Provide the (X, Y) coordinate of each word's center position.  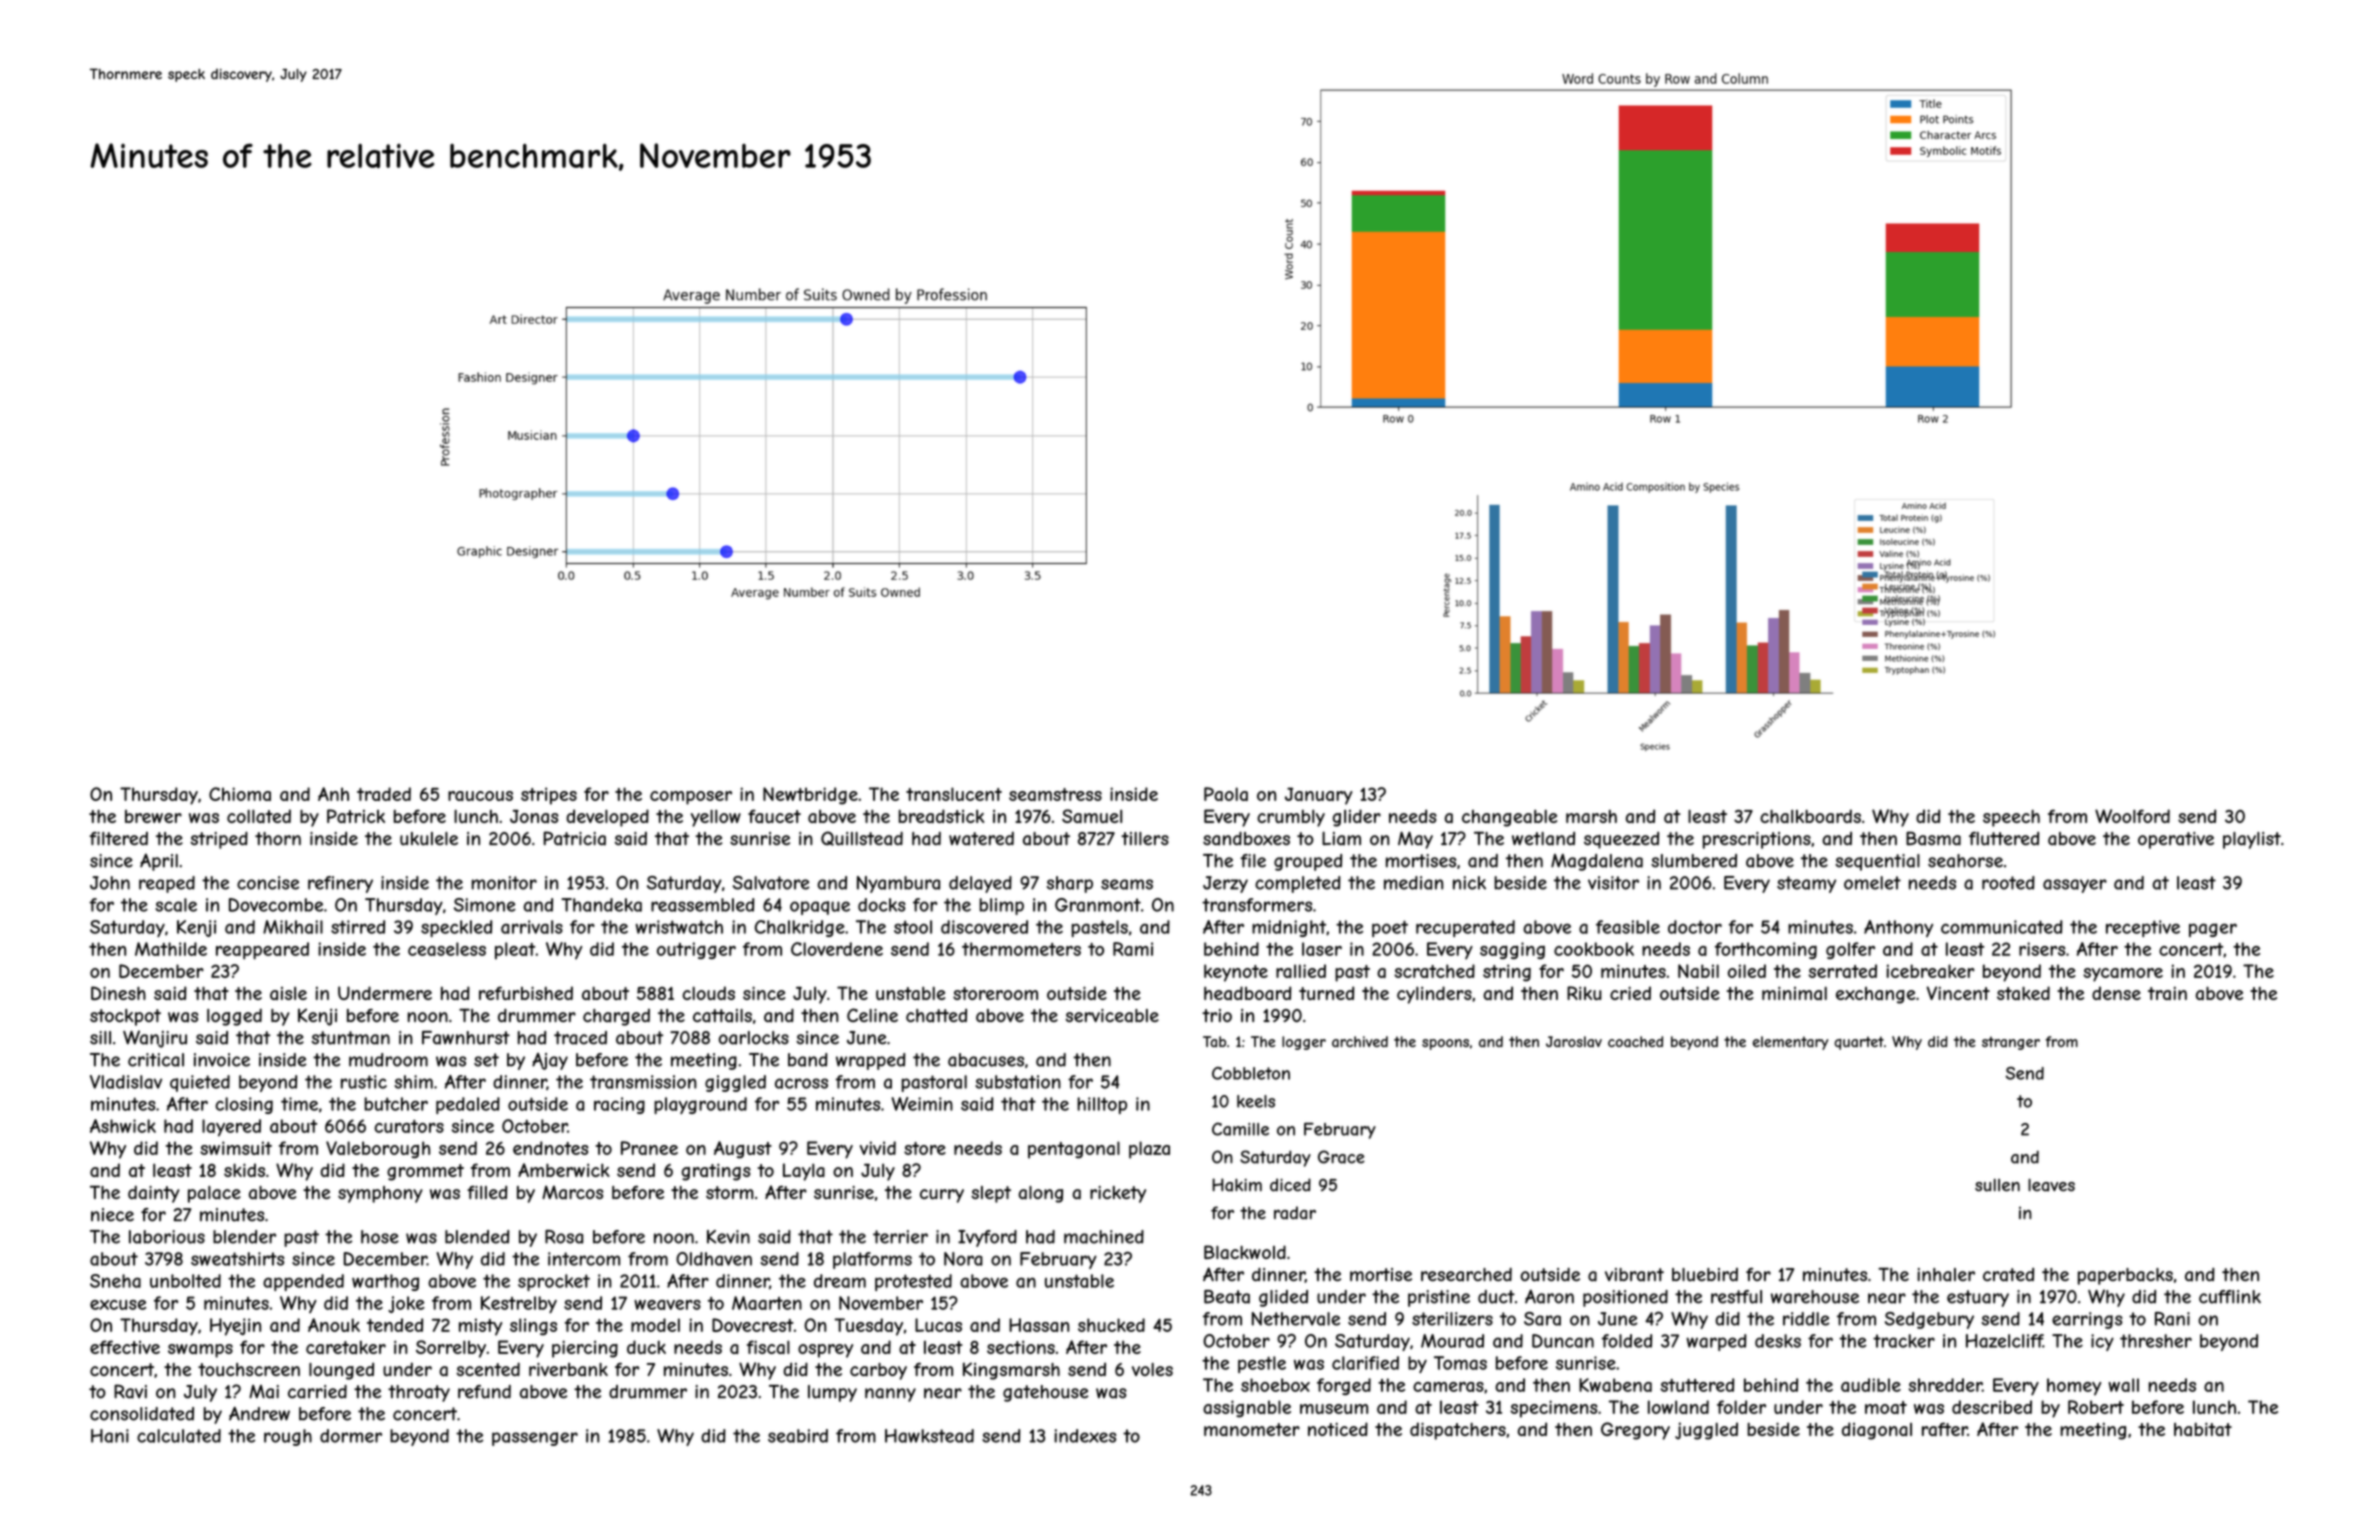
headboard (1247, 993)
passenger (535, 1439)
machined (1104, 1237)
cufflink (2230, 1297)
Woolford (2132, 816)
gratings (716, 1172)
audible (1871, 1385)
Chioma (240, 794)
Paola (1226, 794)
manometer (1252, 1429)
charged (616, 1017)
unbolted (185, 1281)
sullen (1997, 1185)
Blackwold (1245, 1252)
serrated (1842, 971)
